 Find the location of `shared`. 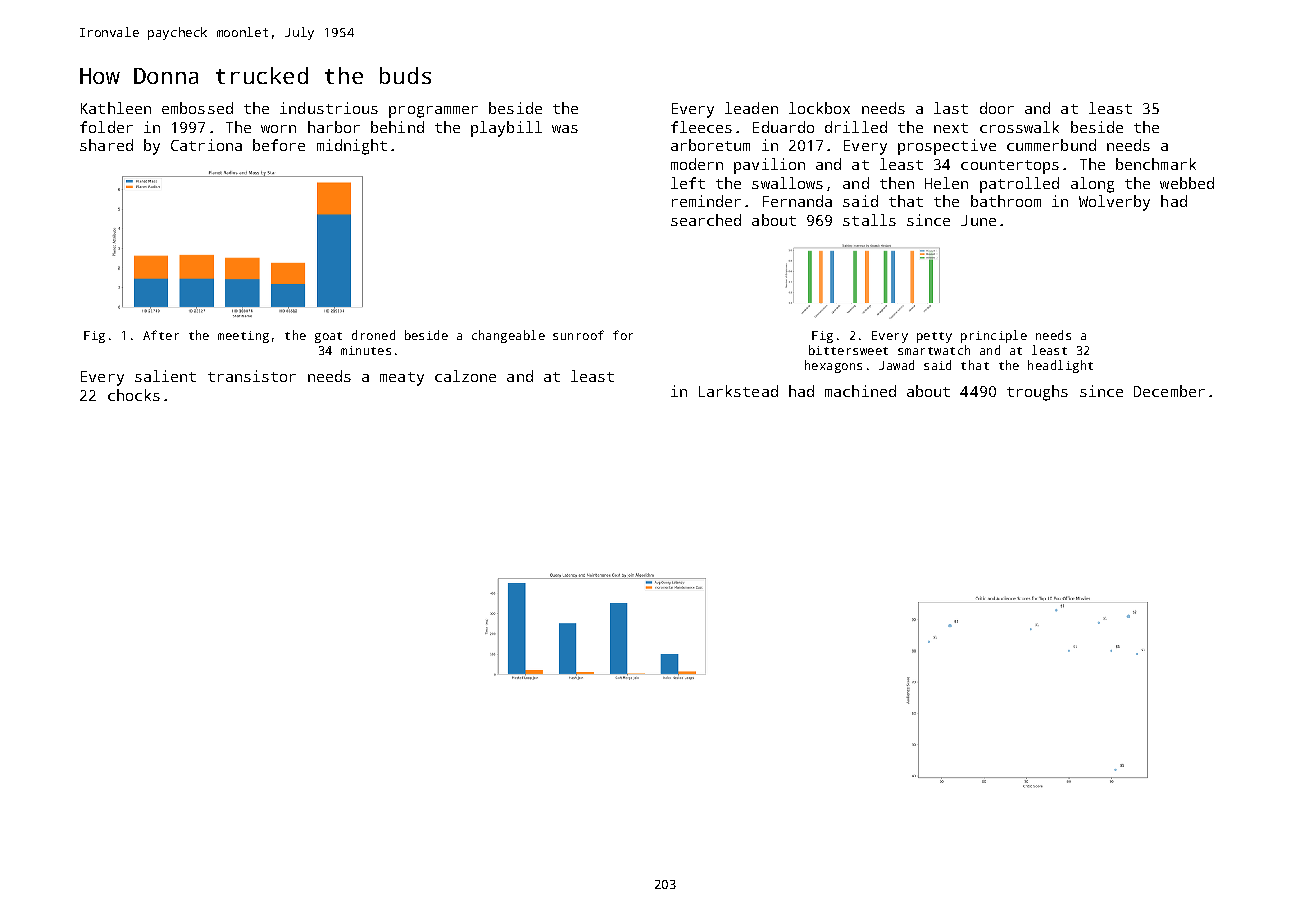

shared is located at coordinates (106, 145).
